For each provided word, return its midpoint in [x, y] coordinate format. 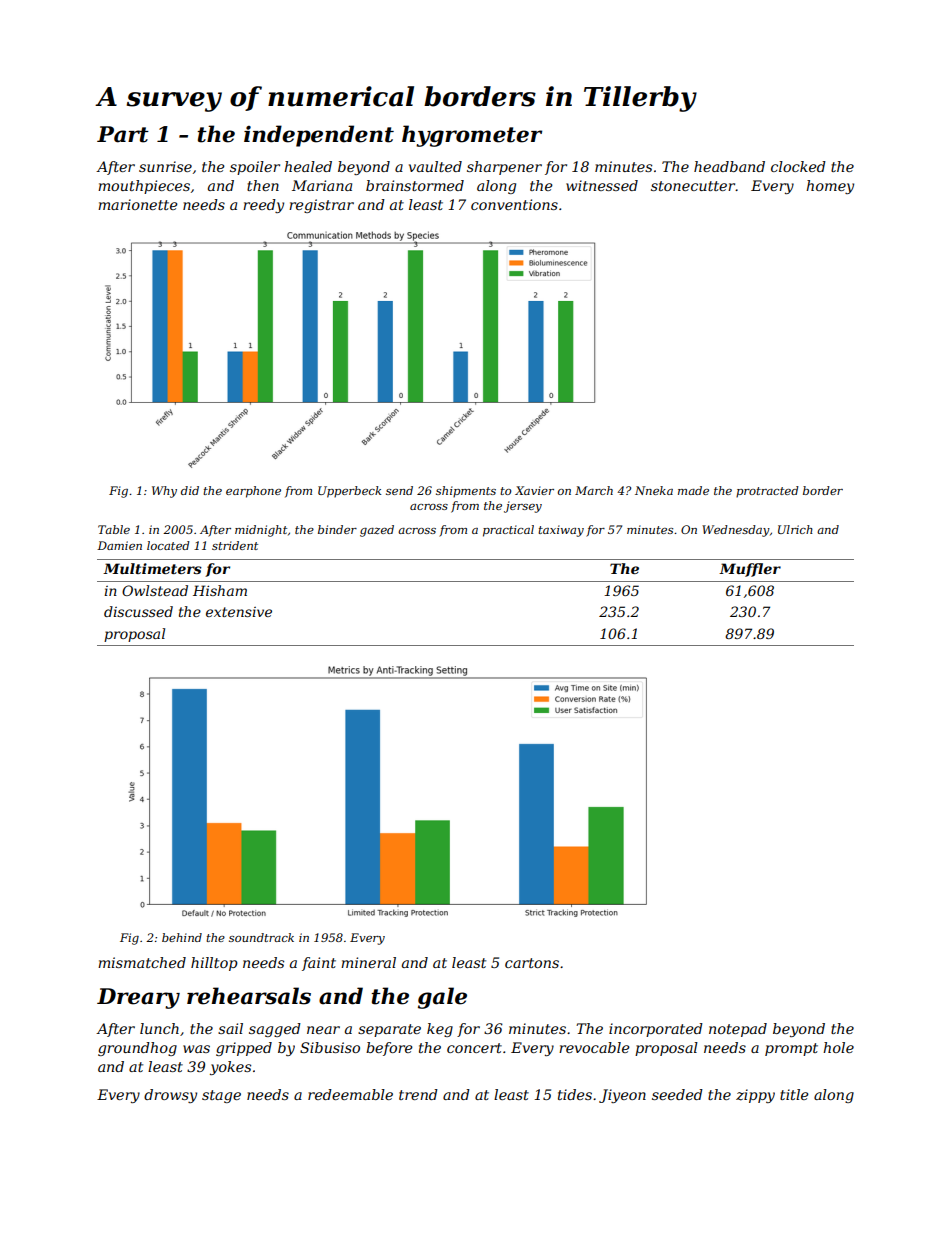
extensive [239, 612]
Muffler [750, 570]
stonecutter [693, 186]
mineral [368, 962]
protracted [767, 492]
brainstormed [415, 185]
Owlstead [155, 590]
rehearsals [249, 996]
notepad [738, 1030]
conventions [514, 204]
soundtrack [261, 937]
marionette [138, 204]
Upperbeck [349, 492]
